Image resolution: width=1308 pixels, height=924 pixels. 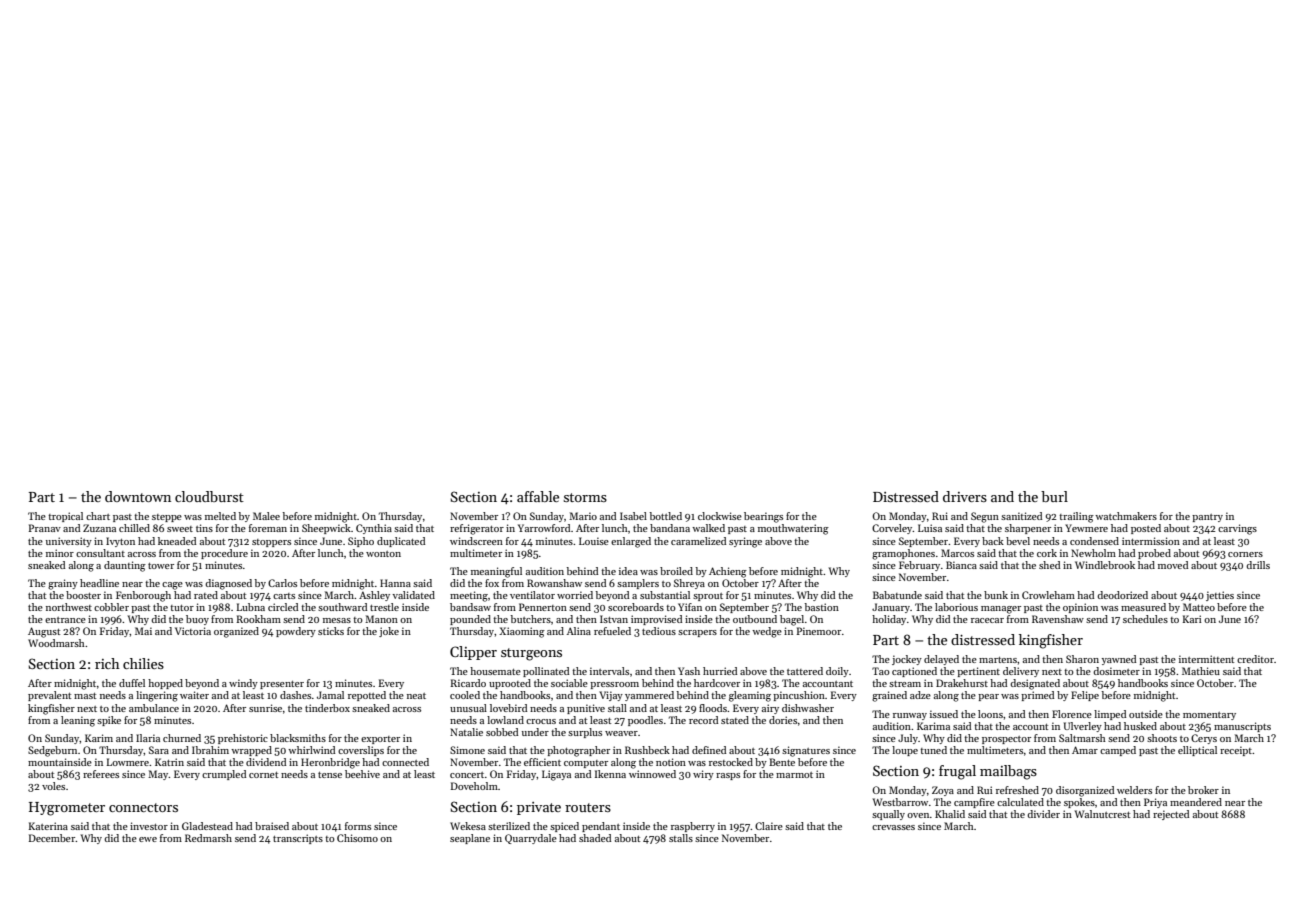 What do you see at coordinates (510, 684) in the screenshot?
I see `uprooted` at bounding box center [510, 684].
